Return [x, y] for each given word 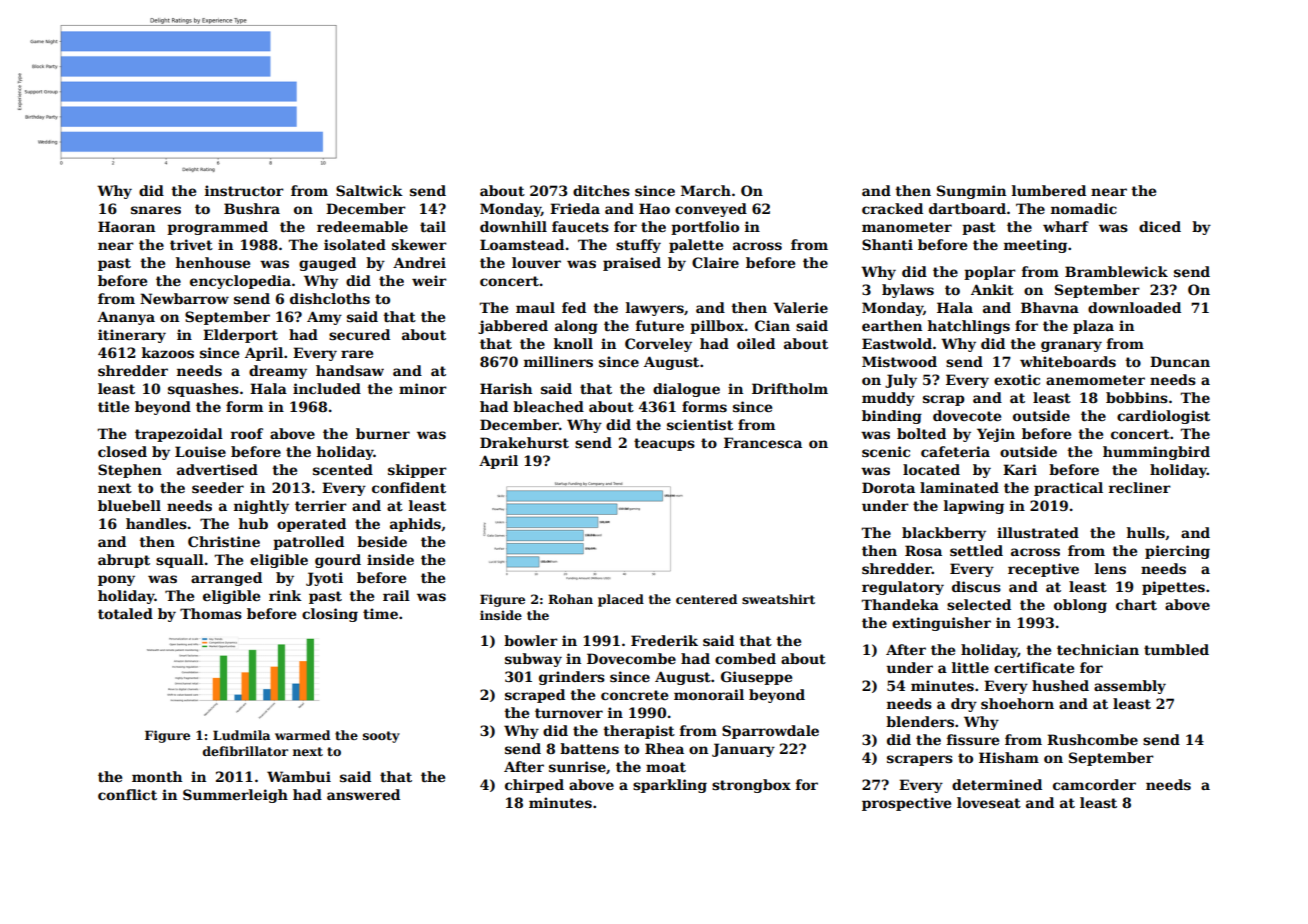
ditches [601, 190]
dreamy [278, 372]
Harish [506, 388]
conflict [127, 794]
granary [1071, 346]
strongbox [751, 786]
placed [621, 600]
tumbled [1176, 649]
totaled [125, 613]
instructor [244, 190]
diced [1160, 226]
